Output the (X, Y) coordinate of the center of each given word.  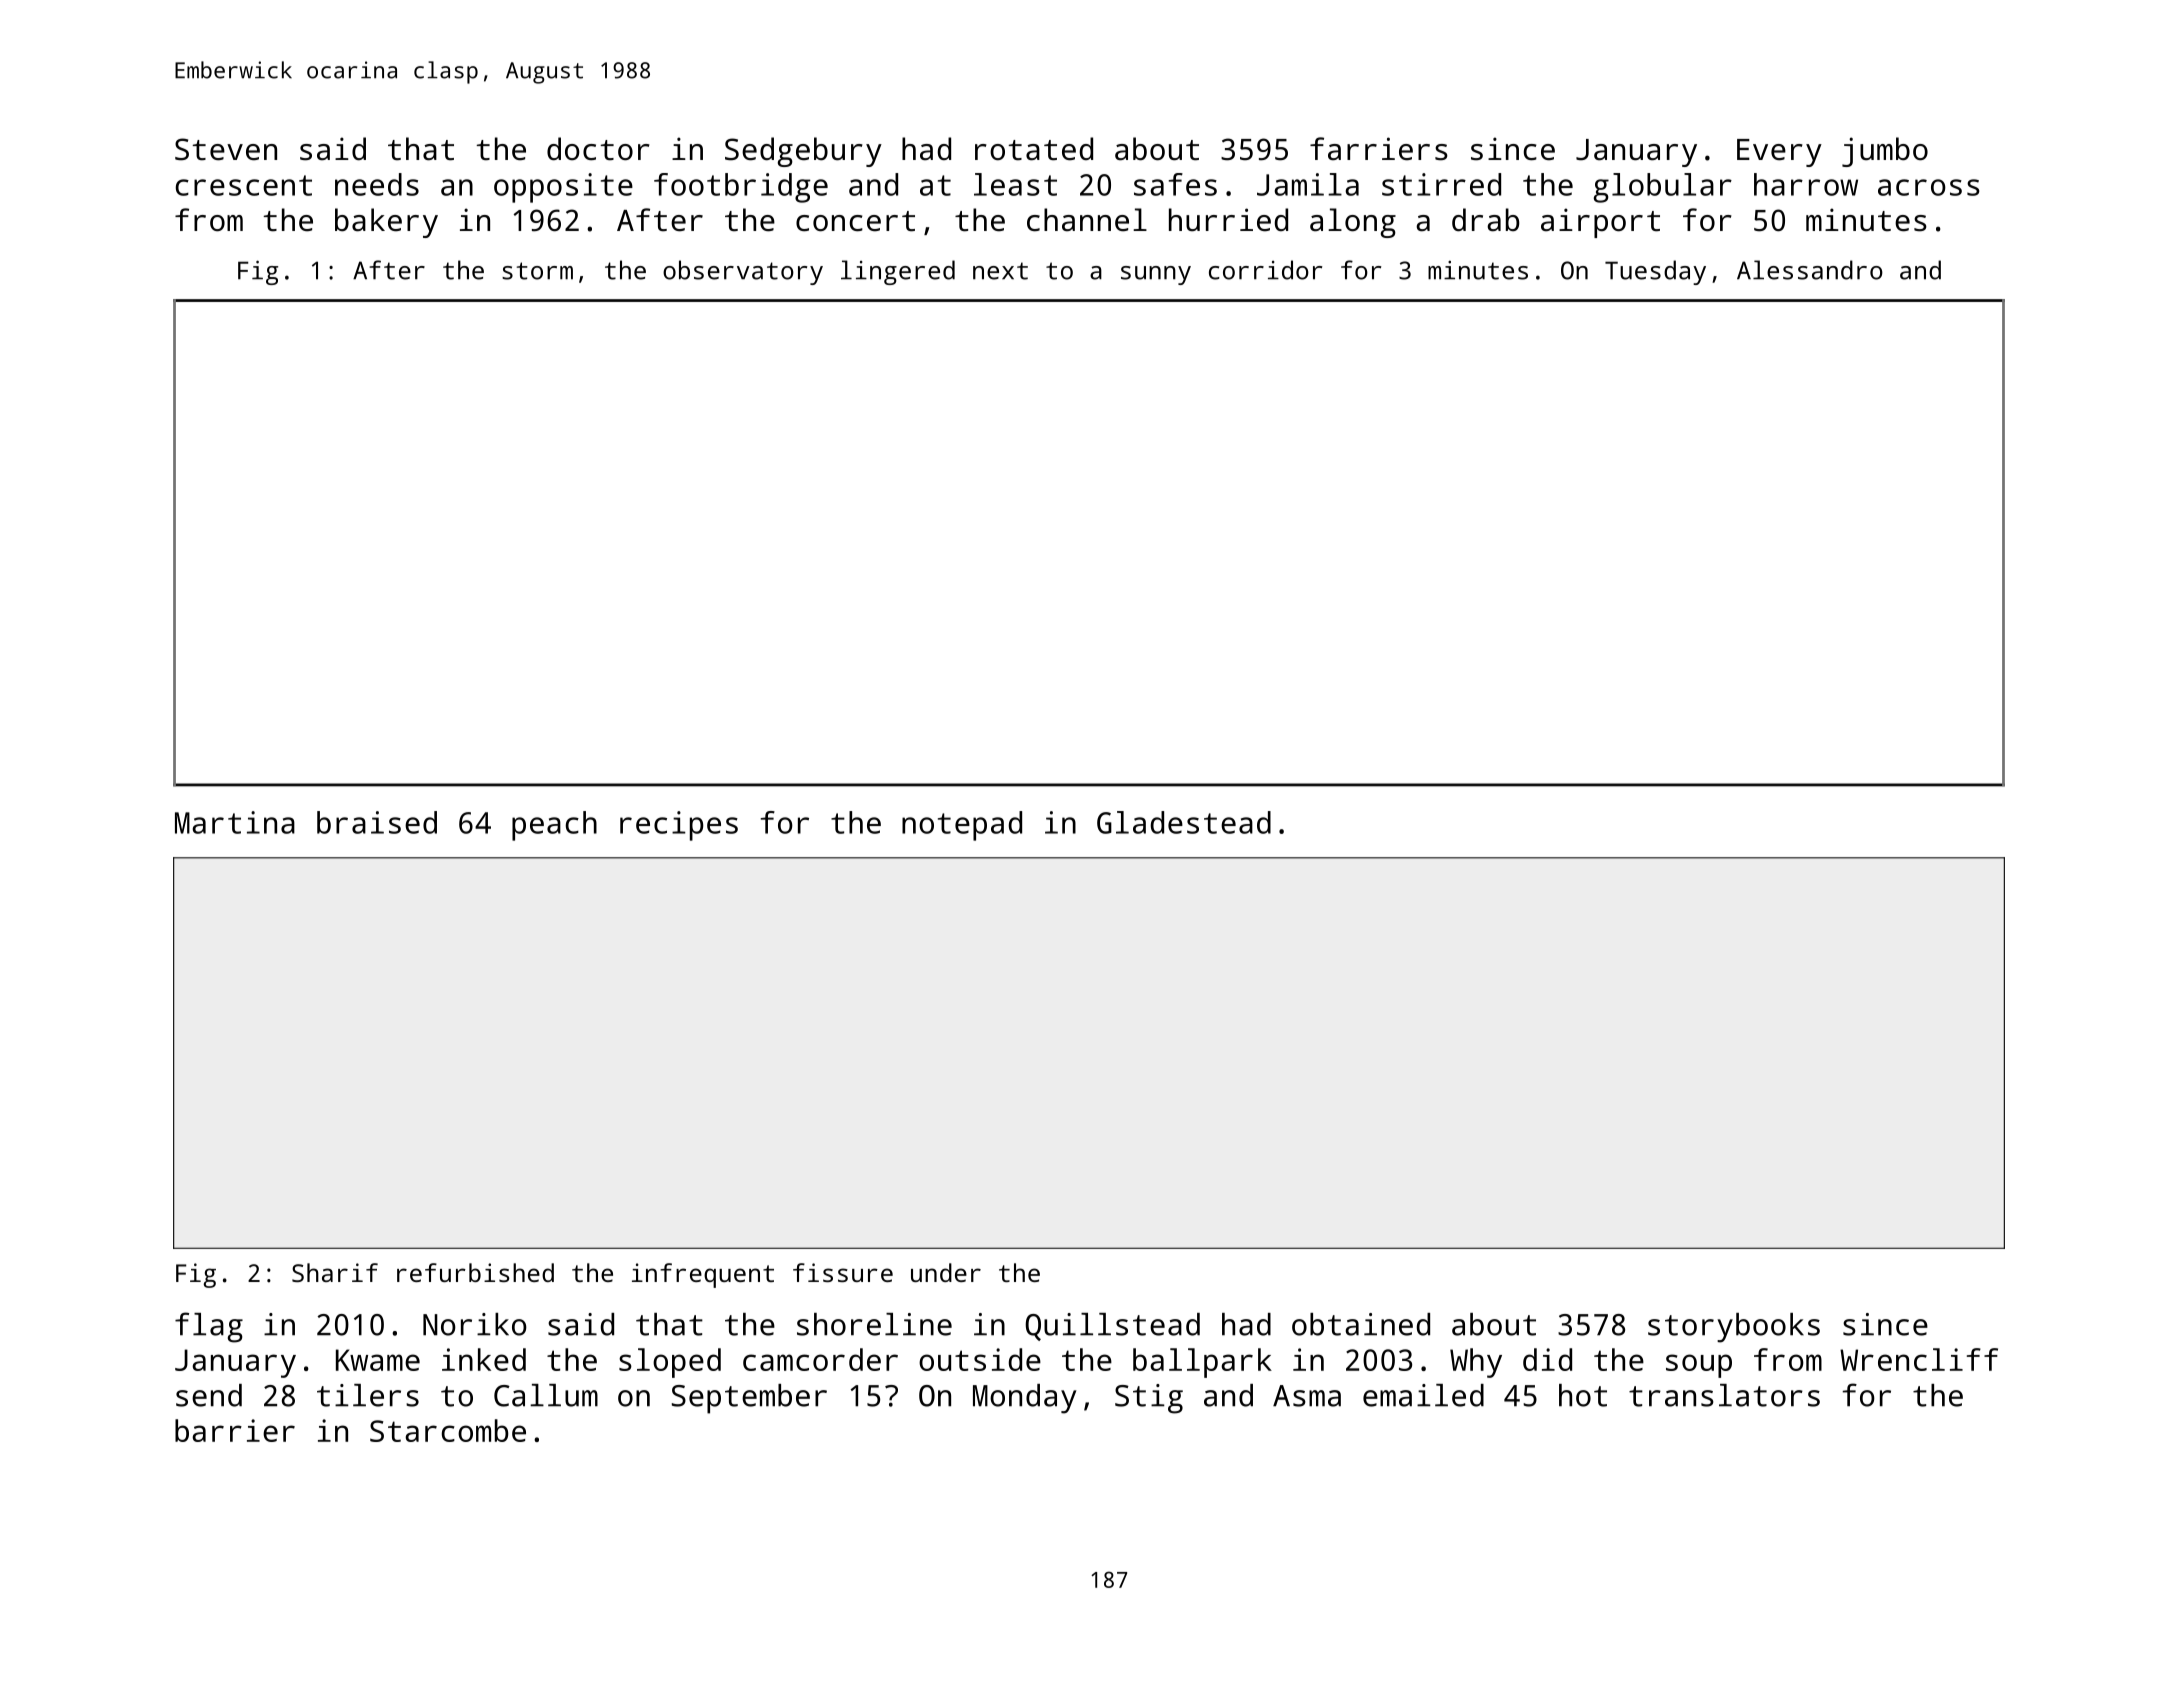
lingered (898, 272)
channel (1087, 220)
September (749, 1399)
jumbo (1885, 152)
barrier (235, 1430)
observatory (743, 272)
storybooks (1734, 1328)
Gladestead (1184, 822)
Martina (235, 822)
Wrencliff (1919, 1359)
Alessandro (1810, 270)
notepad (962, 826)
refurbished (475, 1272)
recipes (679, 826)
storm (537, 271)
